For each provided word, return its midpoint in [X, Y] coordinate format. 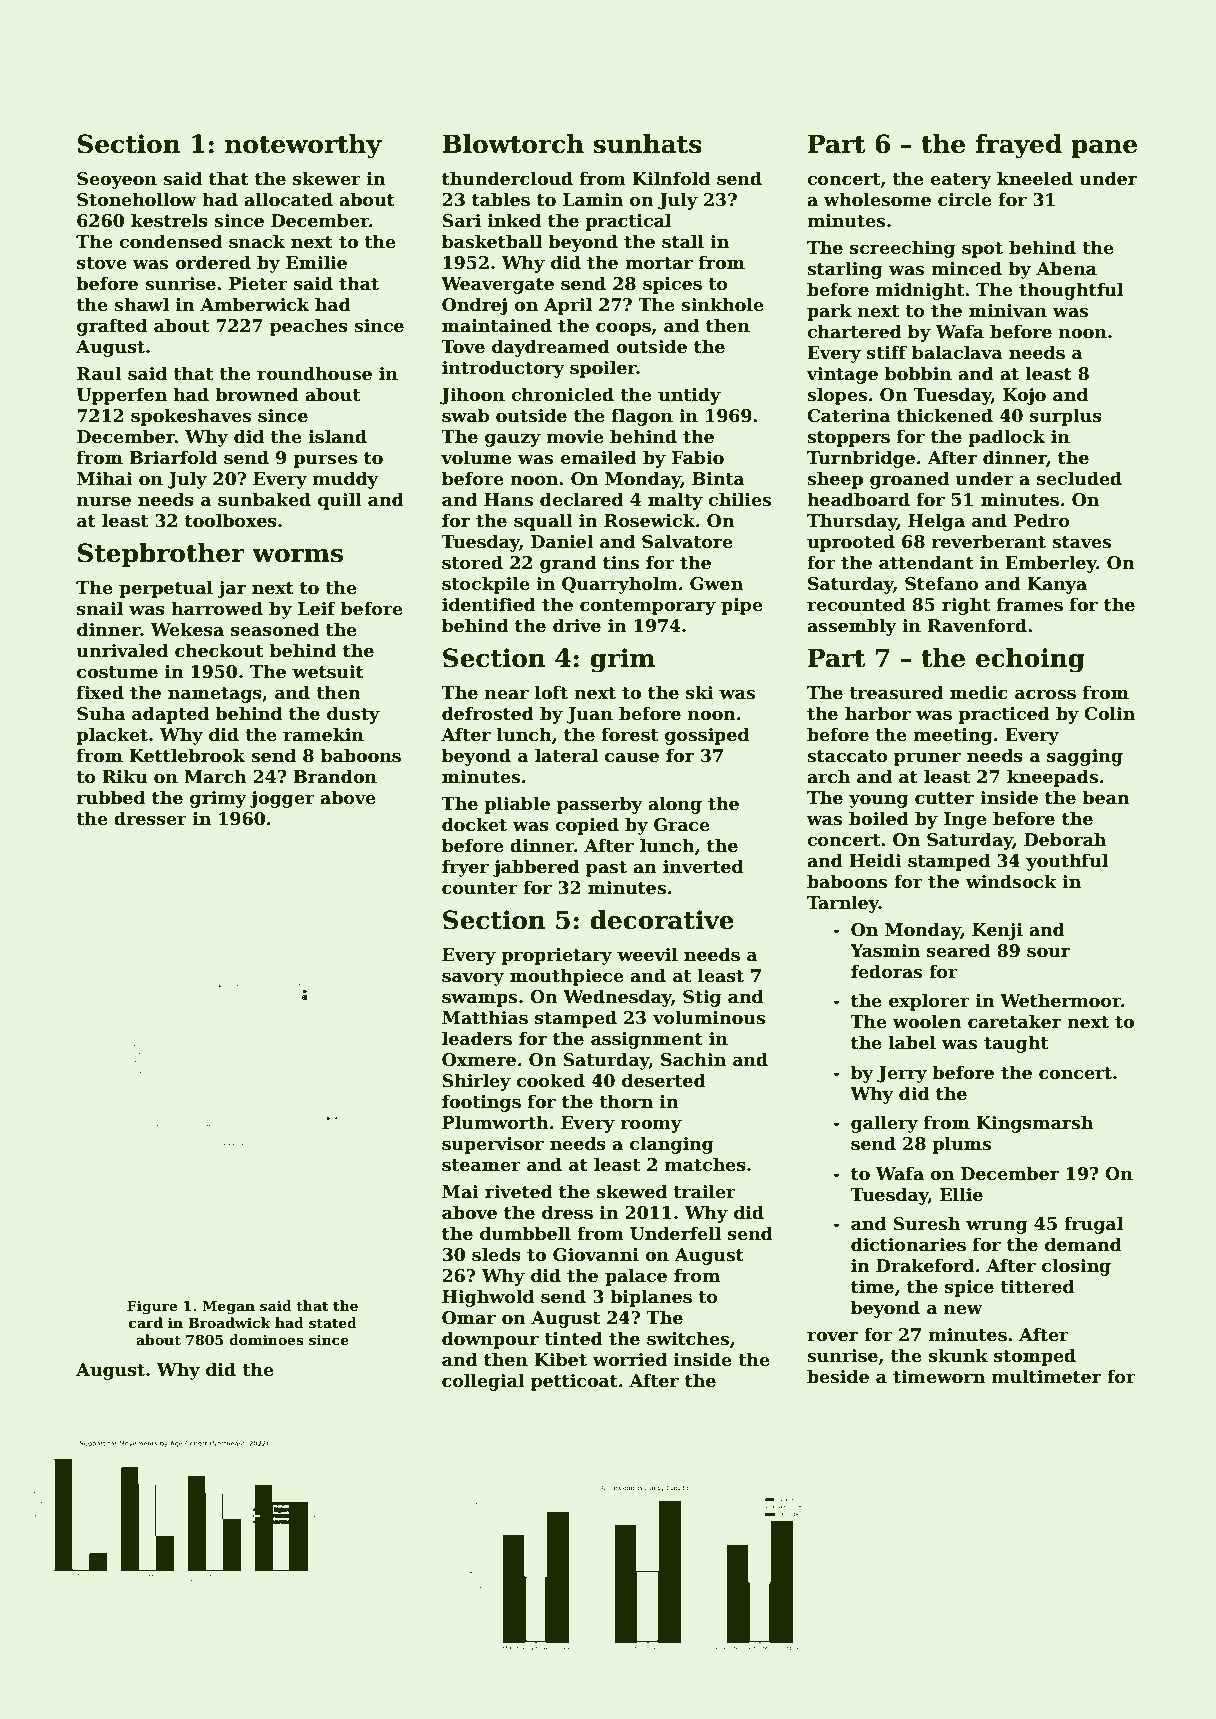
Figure [152, 1307]
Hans [508, 500]
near [507, 695]
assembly [852, 627]
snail [100, 608]
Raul [99, 373]
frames [1030, 604]
